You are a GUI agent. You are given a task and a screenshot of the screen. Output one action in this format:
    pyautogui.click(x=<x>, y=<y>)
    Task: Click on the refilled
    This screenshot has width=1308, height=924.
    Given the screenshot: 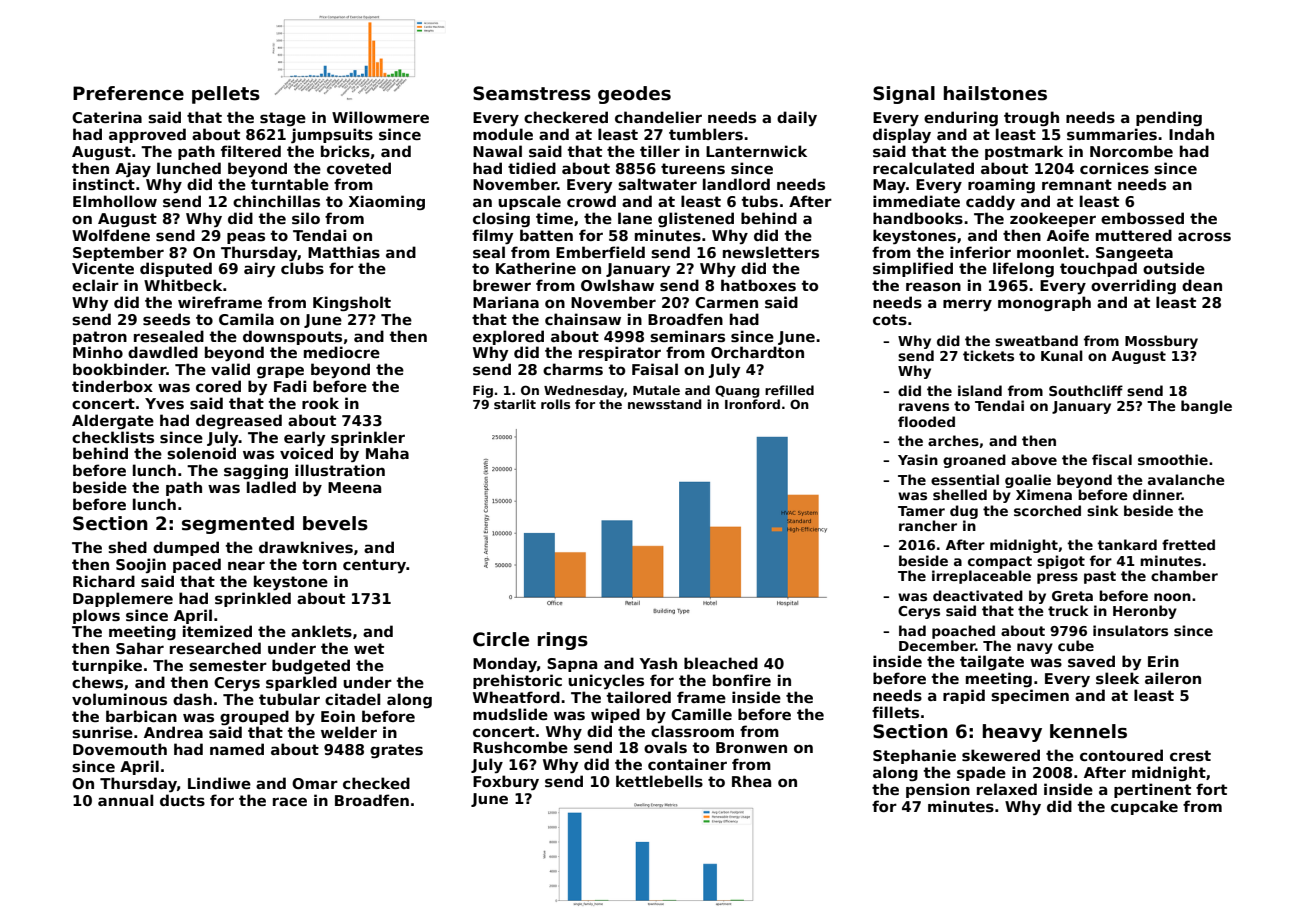 What is the action you would take?
    pyautogui.click(x=789, y=390)
